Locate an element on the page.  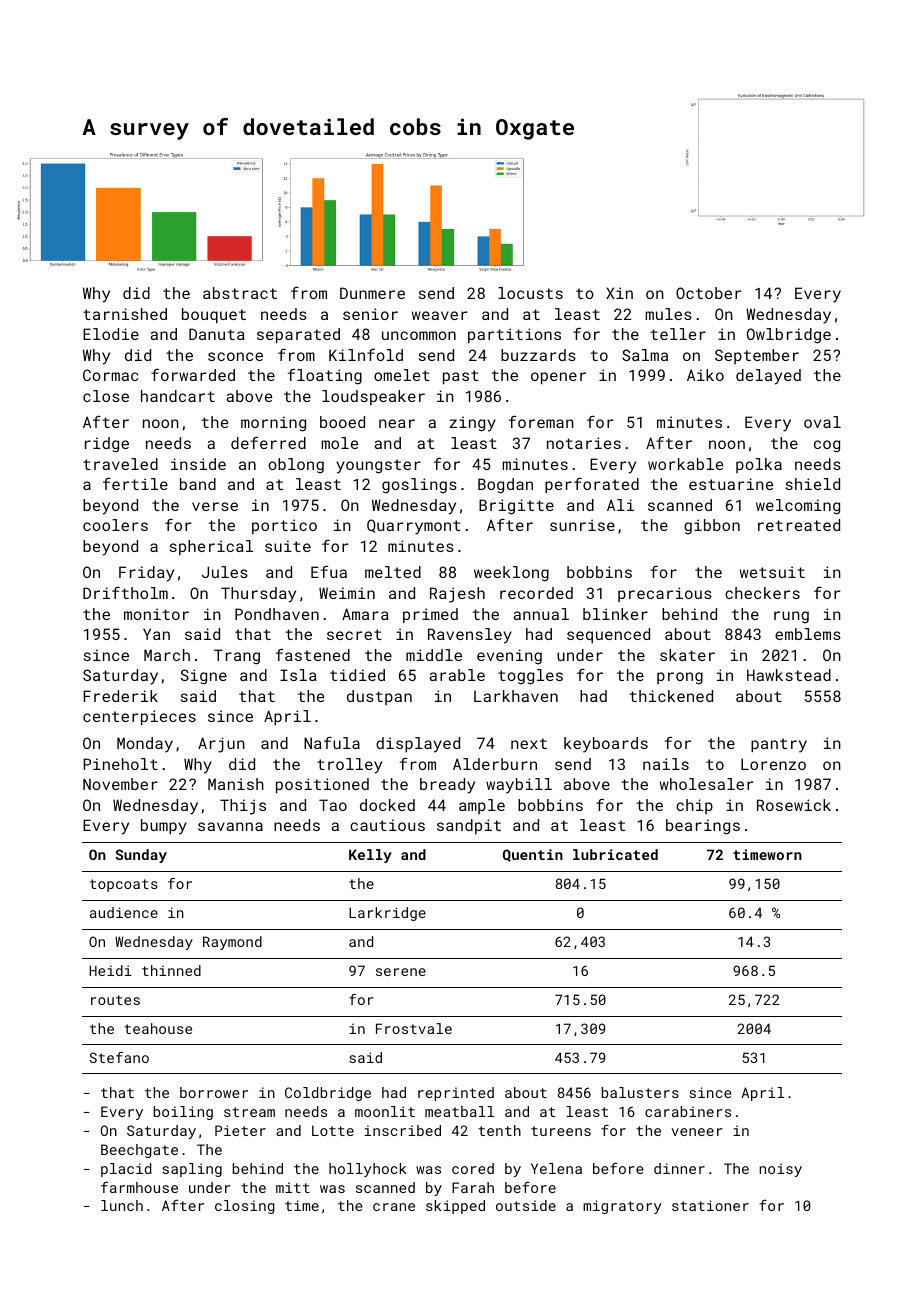
omelet is located at coordinates (402, 375).
